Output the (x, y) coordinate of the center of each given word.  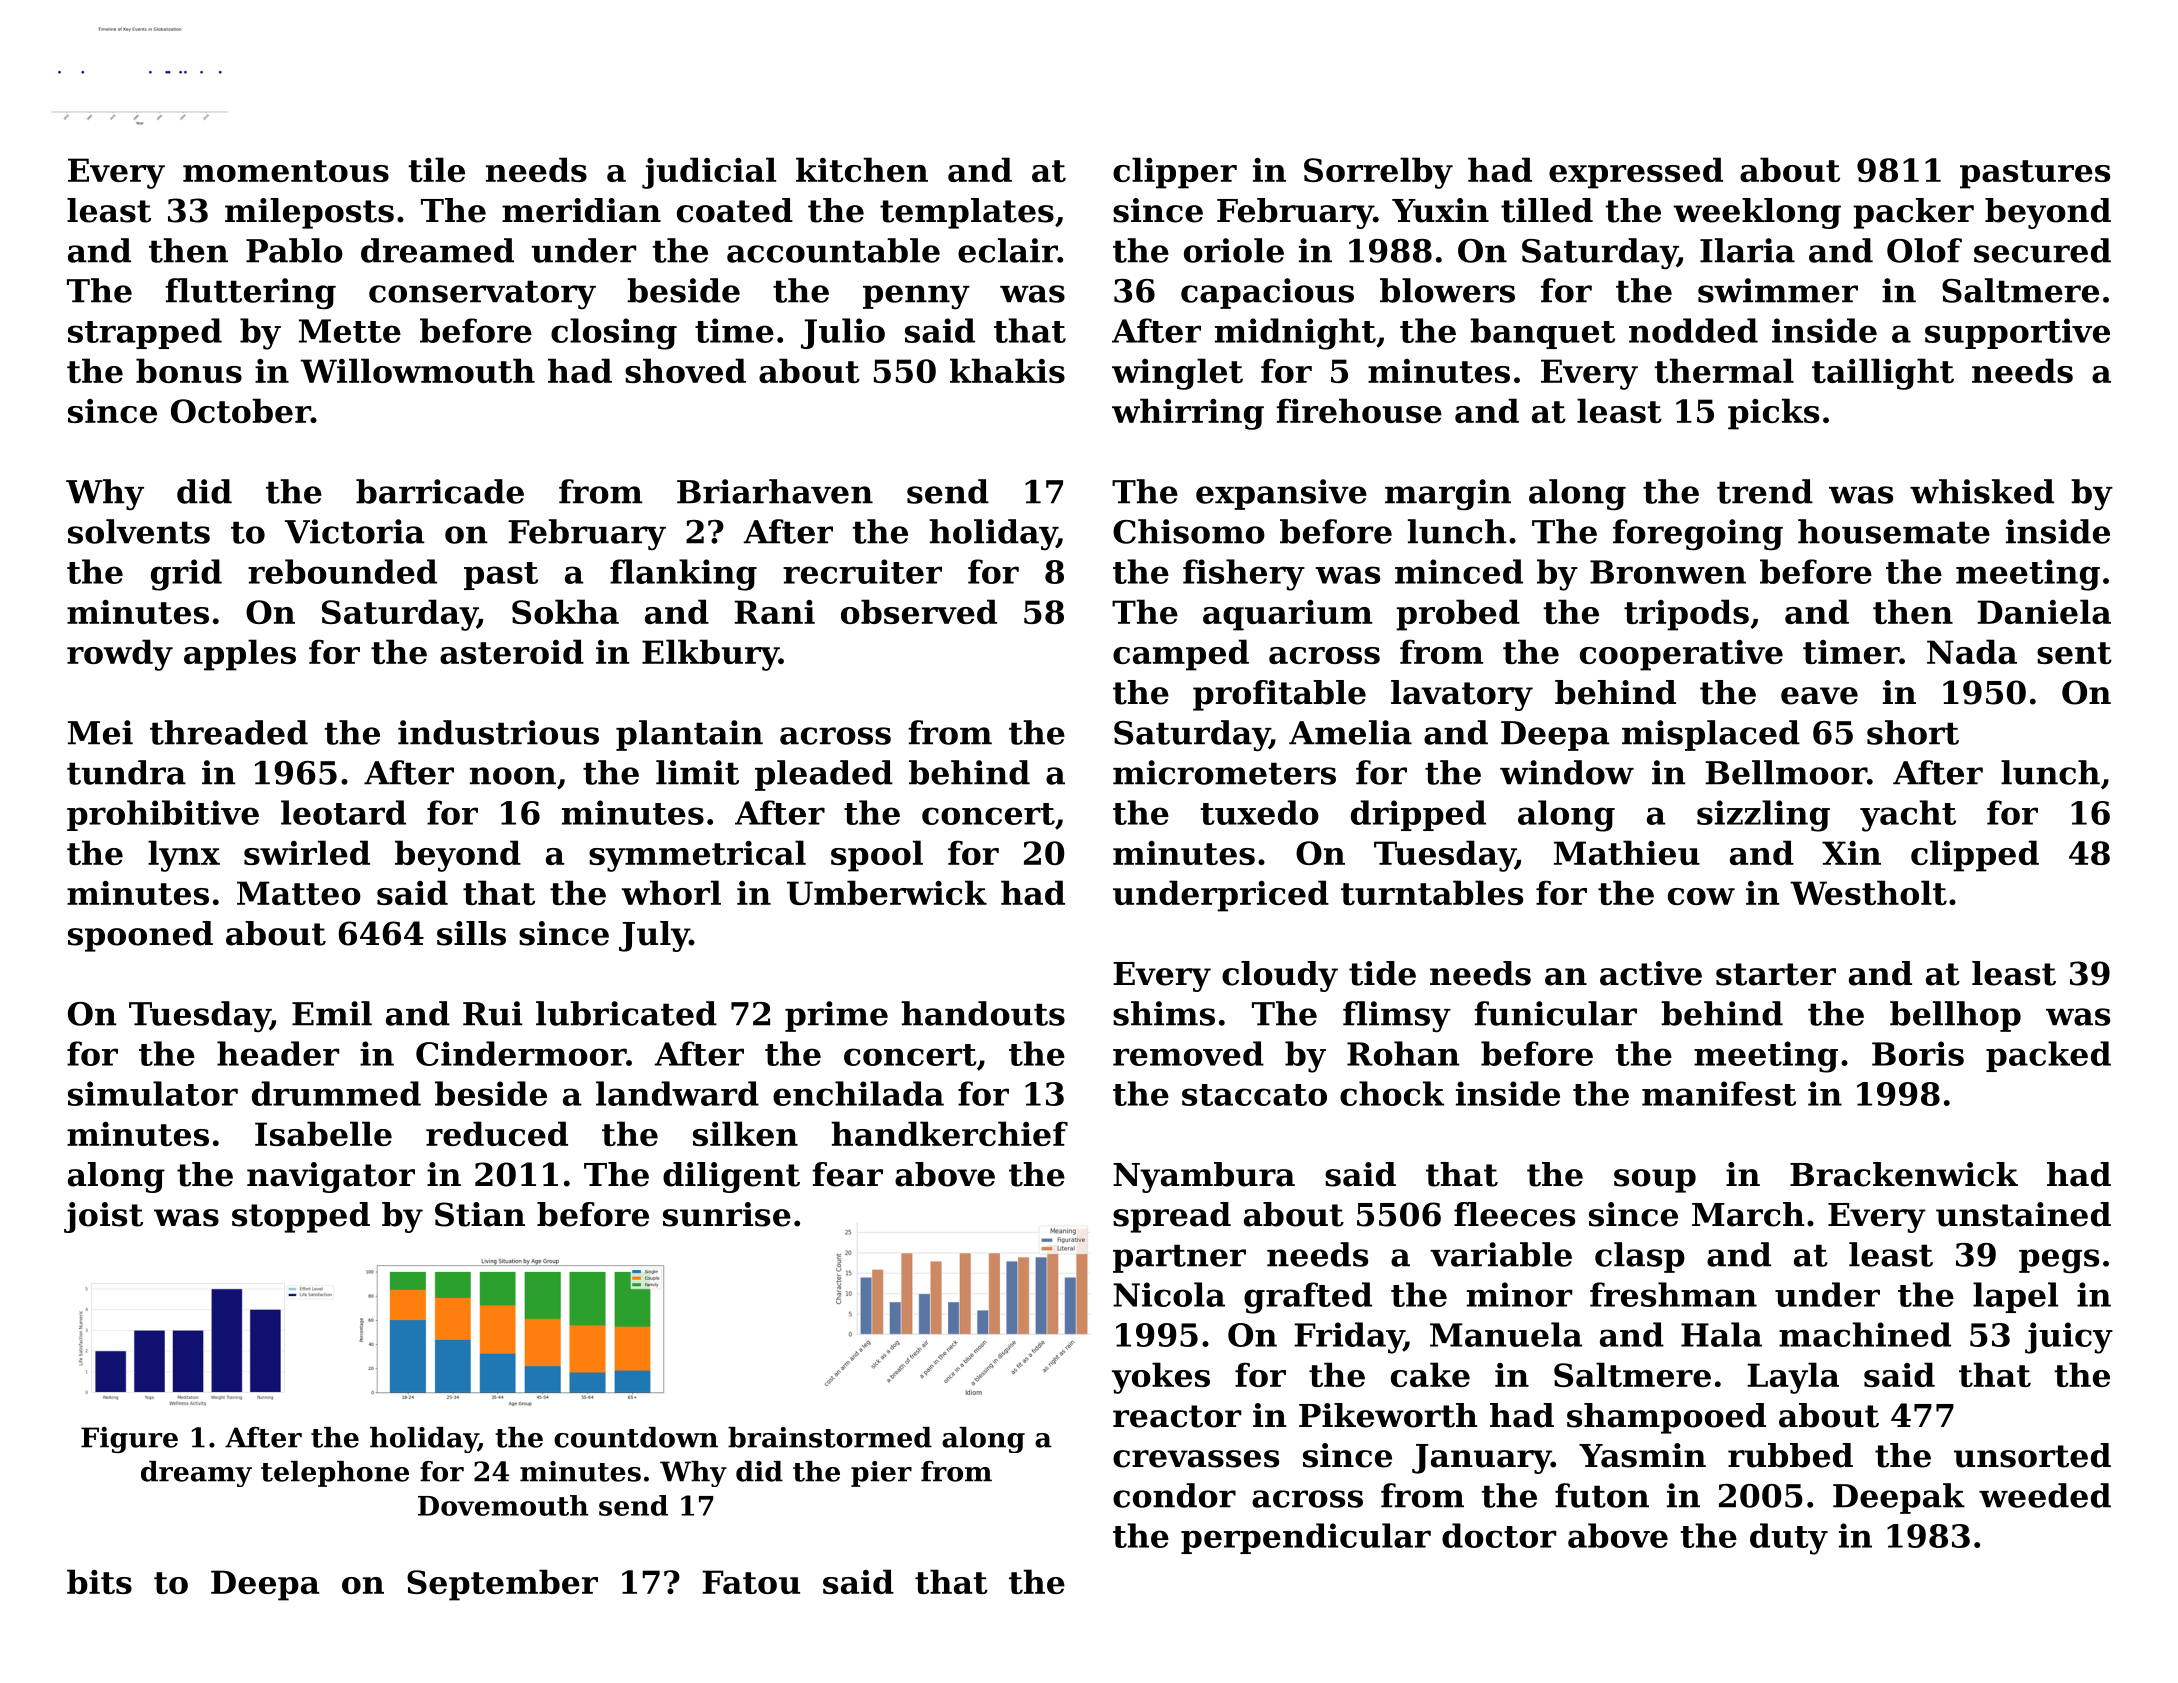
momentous (286, 171)
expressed (1636, 173)
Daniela (2044, 611)
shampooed (1666, 1418)
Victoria (355, 531)
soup (1655, 1181)
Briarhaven (775, 491)
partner (1179, 1258)
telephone (335, 1474)
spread (1172, 1217)
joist (103, 1217)
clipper (1175, 173)
